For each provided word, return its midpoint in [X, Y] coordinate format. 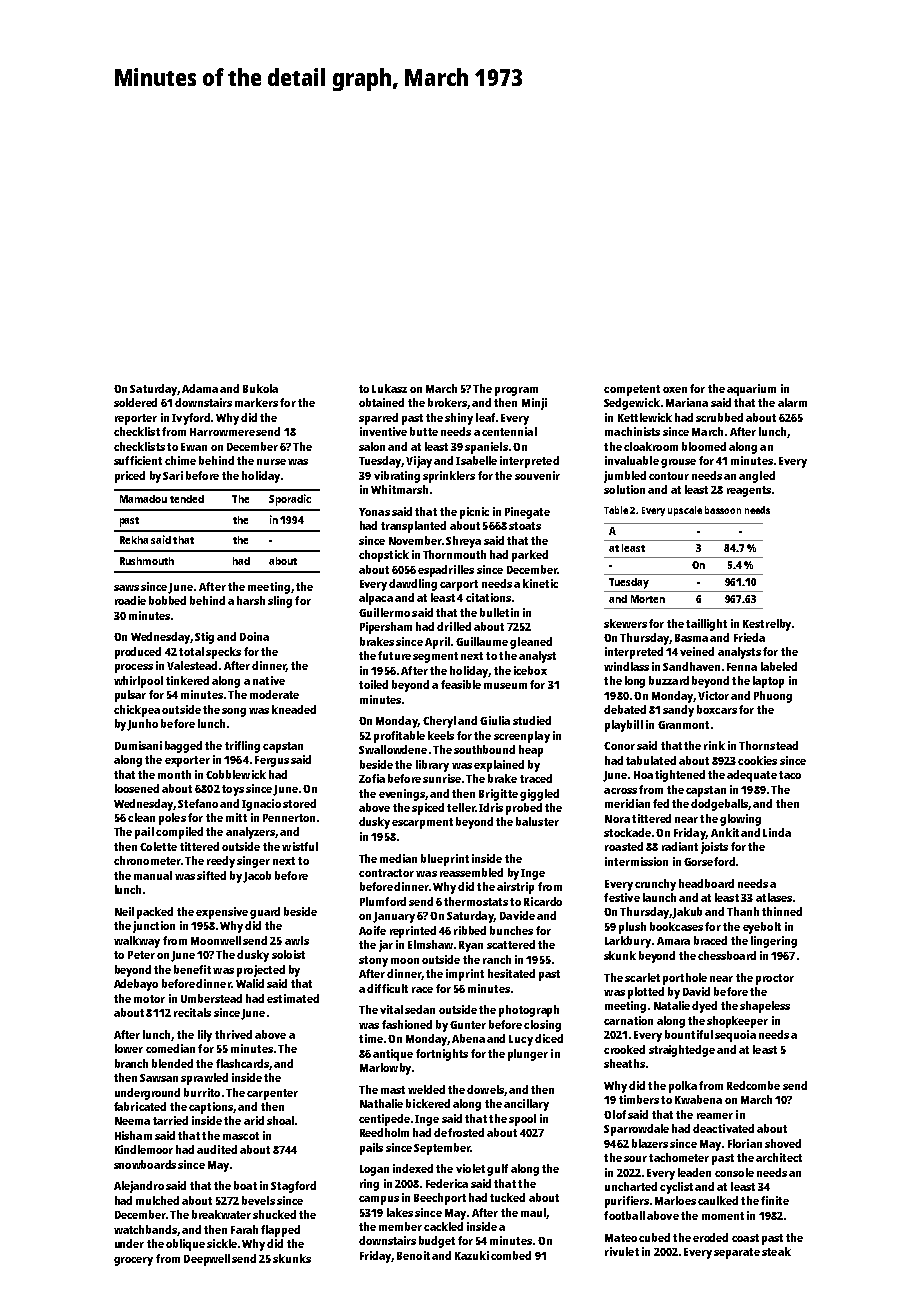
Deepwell [207, 1260]
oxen [675, 390]
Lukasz [389, 388]
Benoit [413, 1255]
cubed [654, 1237]
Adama [200, 388]
